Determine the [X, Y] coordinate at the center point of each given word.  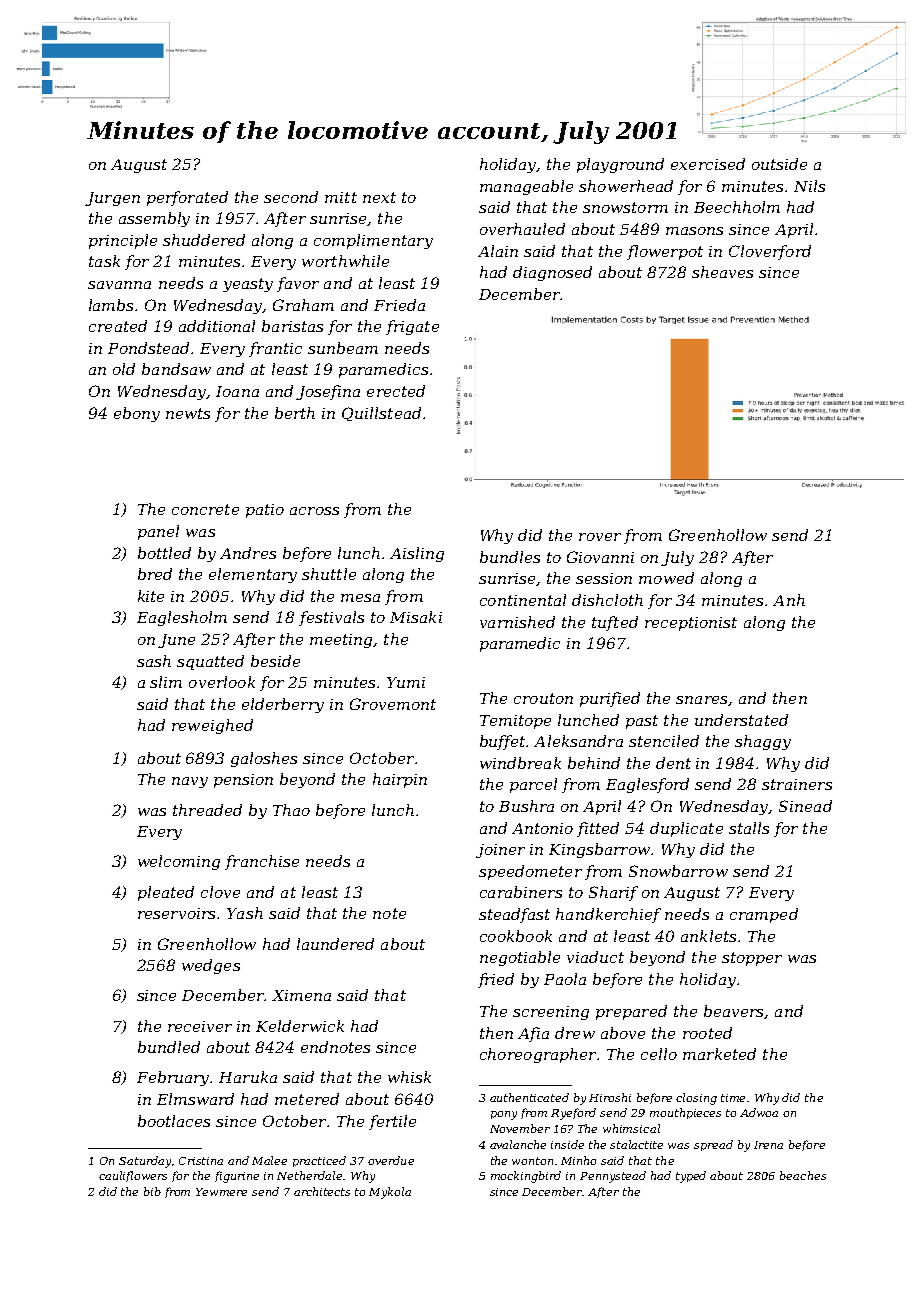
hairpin [400, 780]
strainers [797, 784]
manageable [526, 187]
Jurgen [112, 199]
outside [779, 164]
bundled [169, 1047]
